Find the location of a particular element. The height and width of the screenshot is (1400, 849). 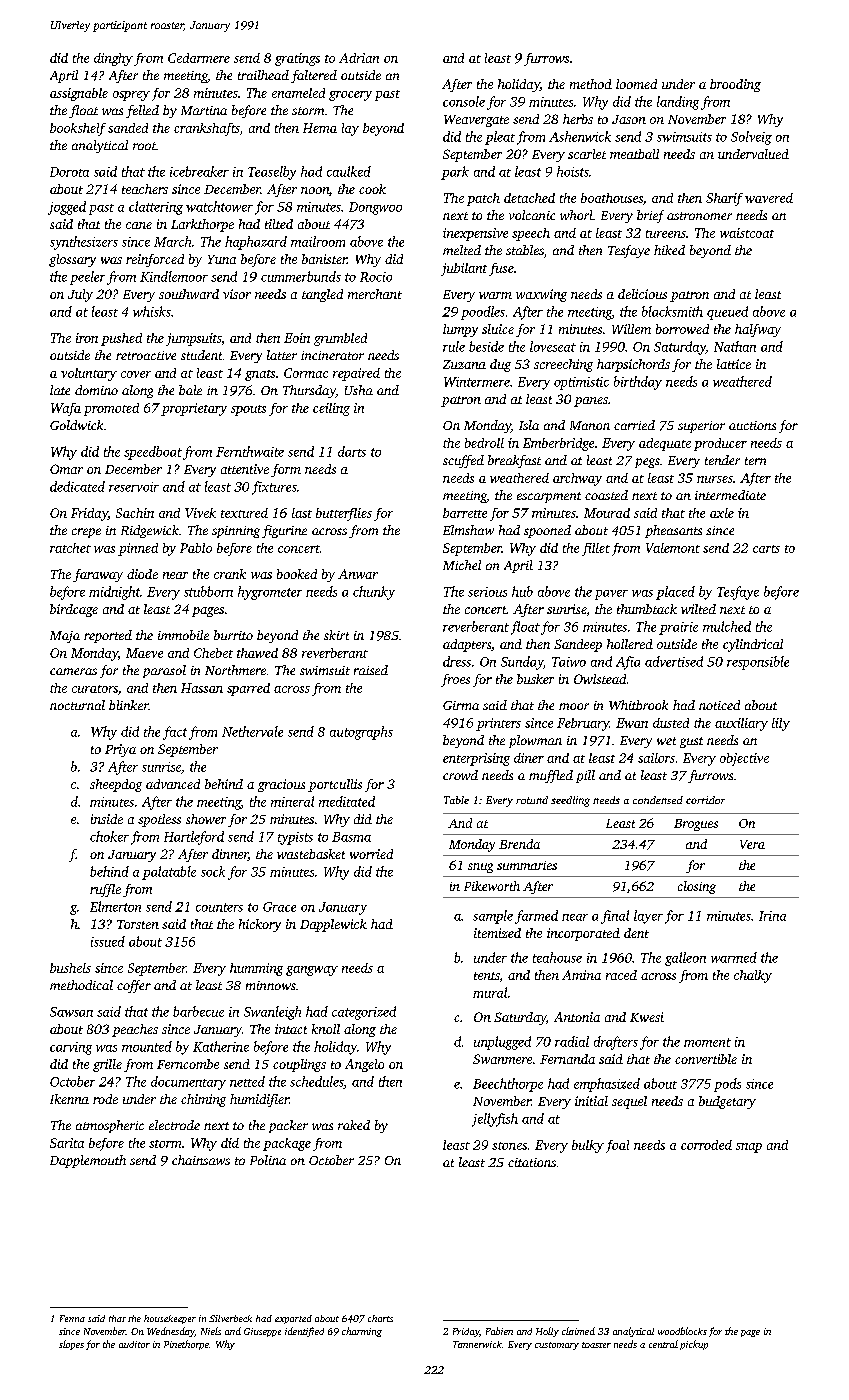

Holly is located at coordinates (547, 1332).
